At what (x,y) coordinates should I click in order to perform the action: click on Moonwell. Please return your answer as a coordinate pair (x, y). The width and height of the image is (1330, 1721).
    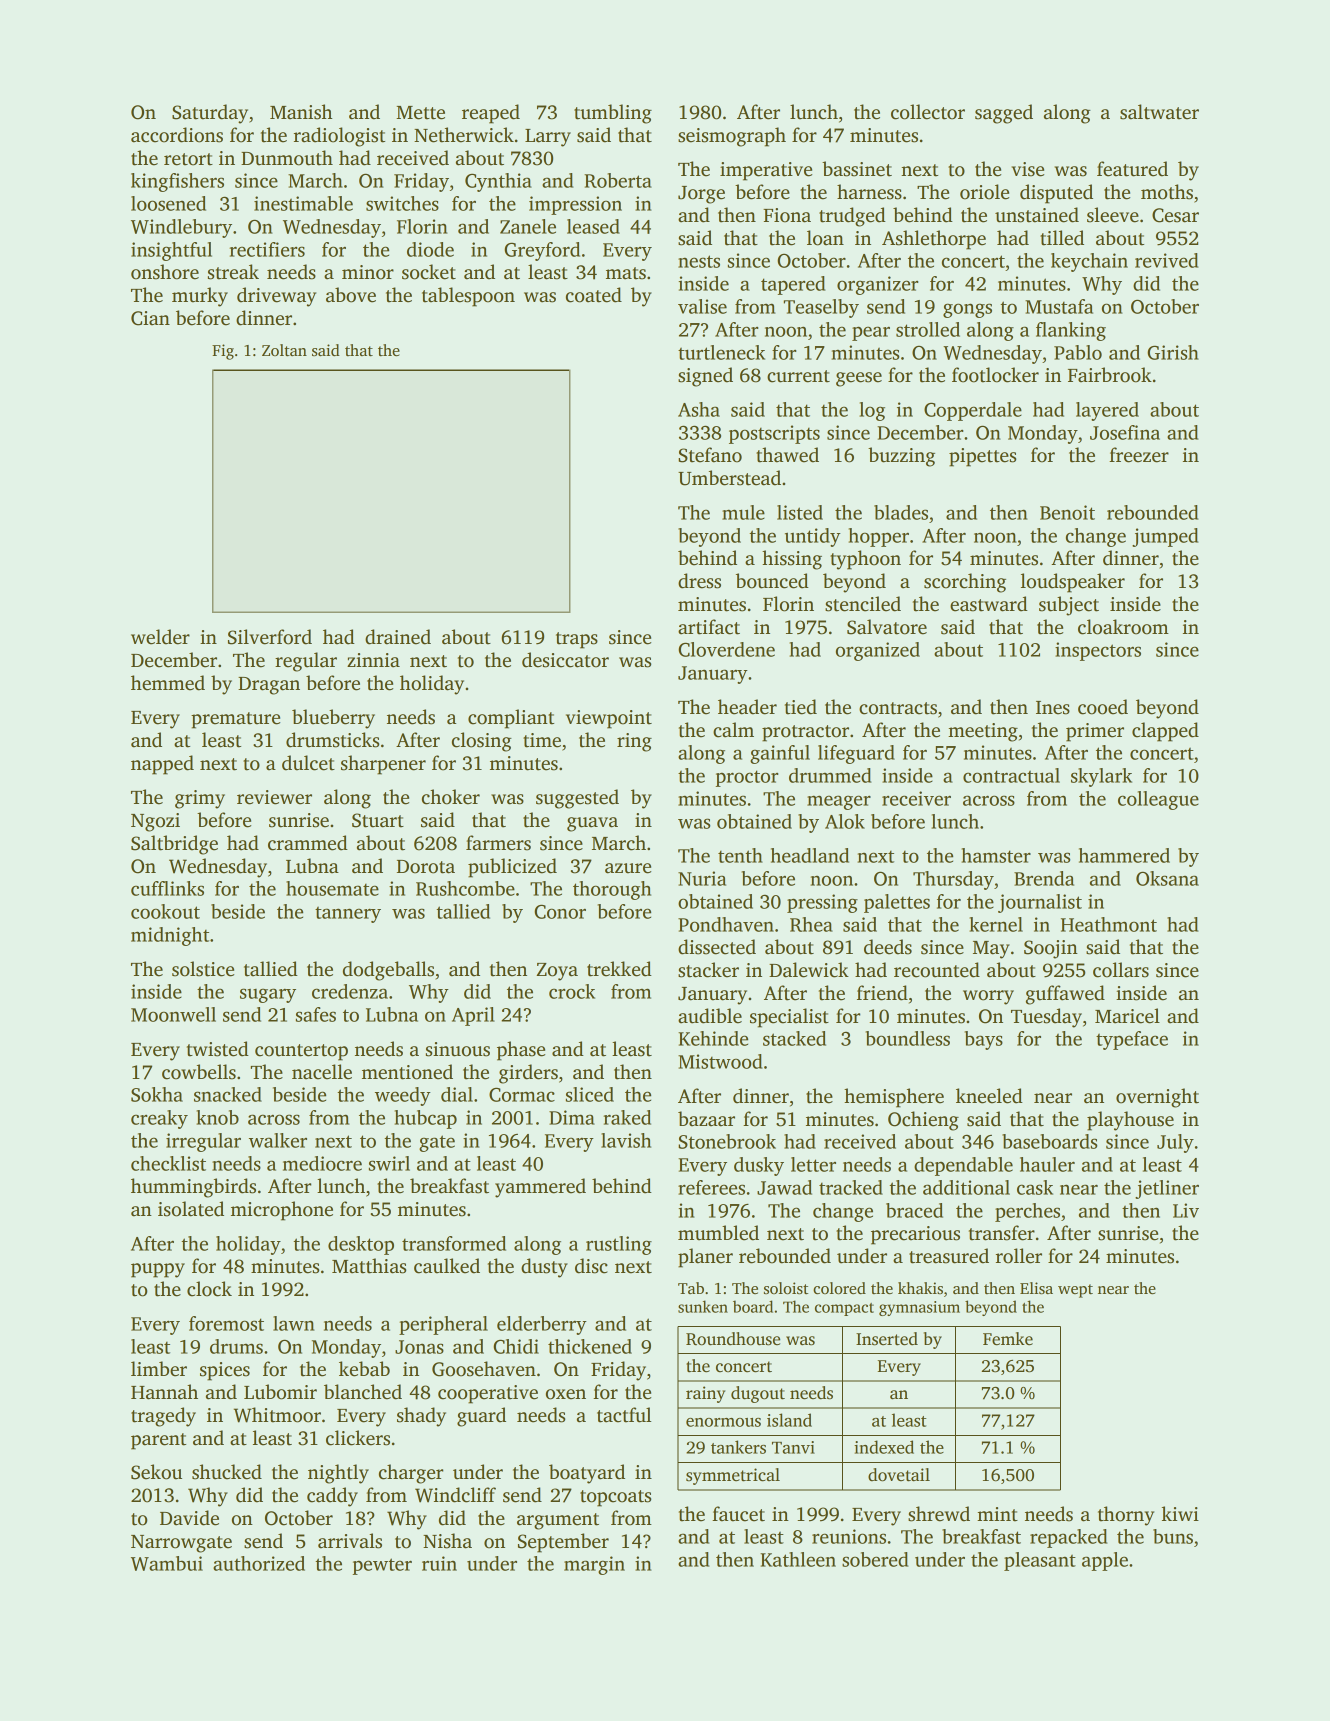
    Looking at the image, I should click on (173, 1014).
